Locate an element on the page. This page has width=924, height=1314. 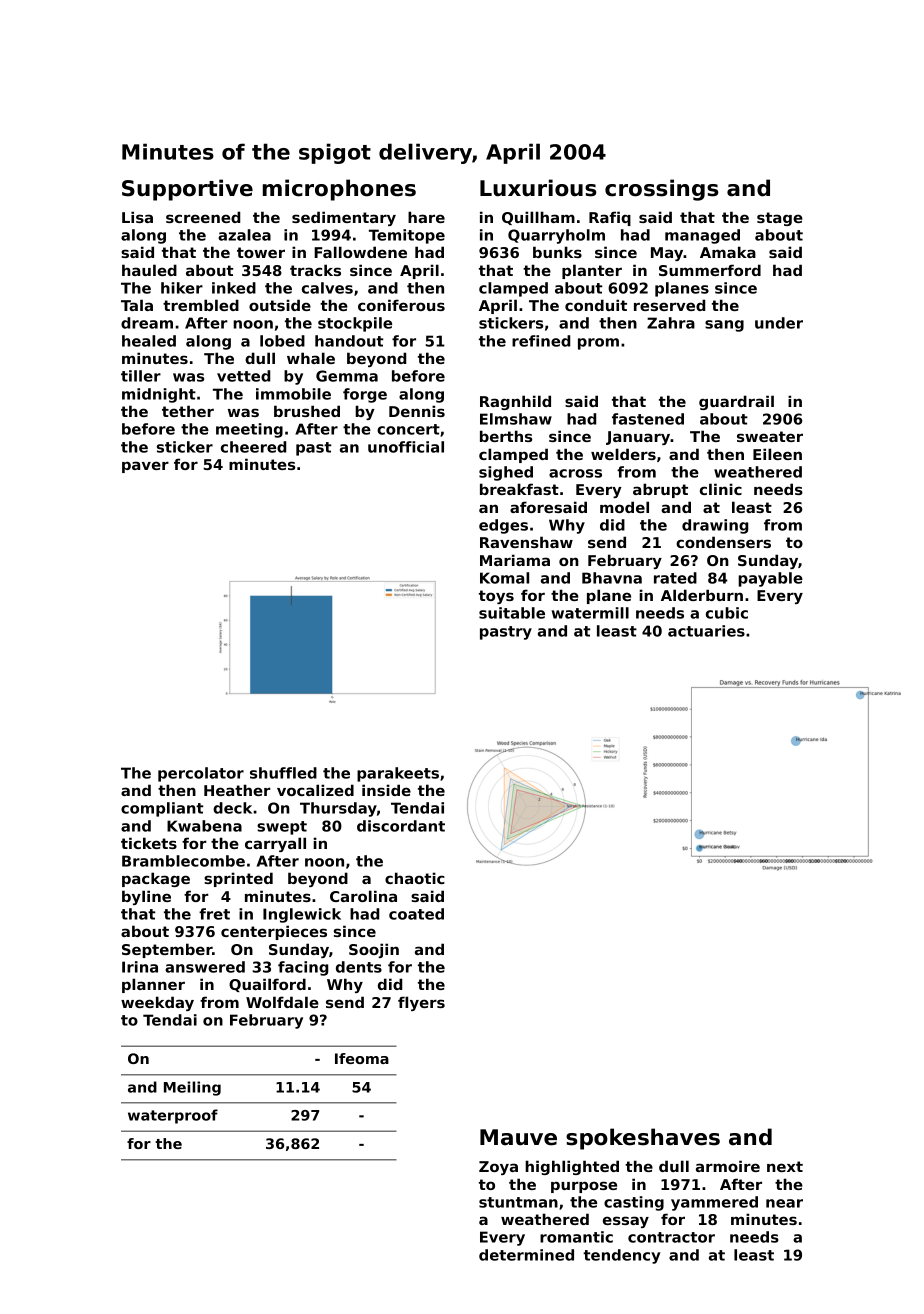
fastened is located at coordinates (648, 419).
